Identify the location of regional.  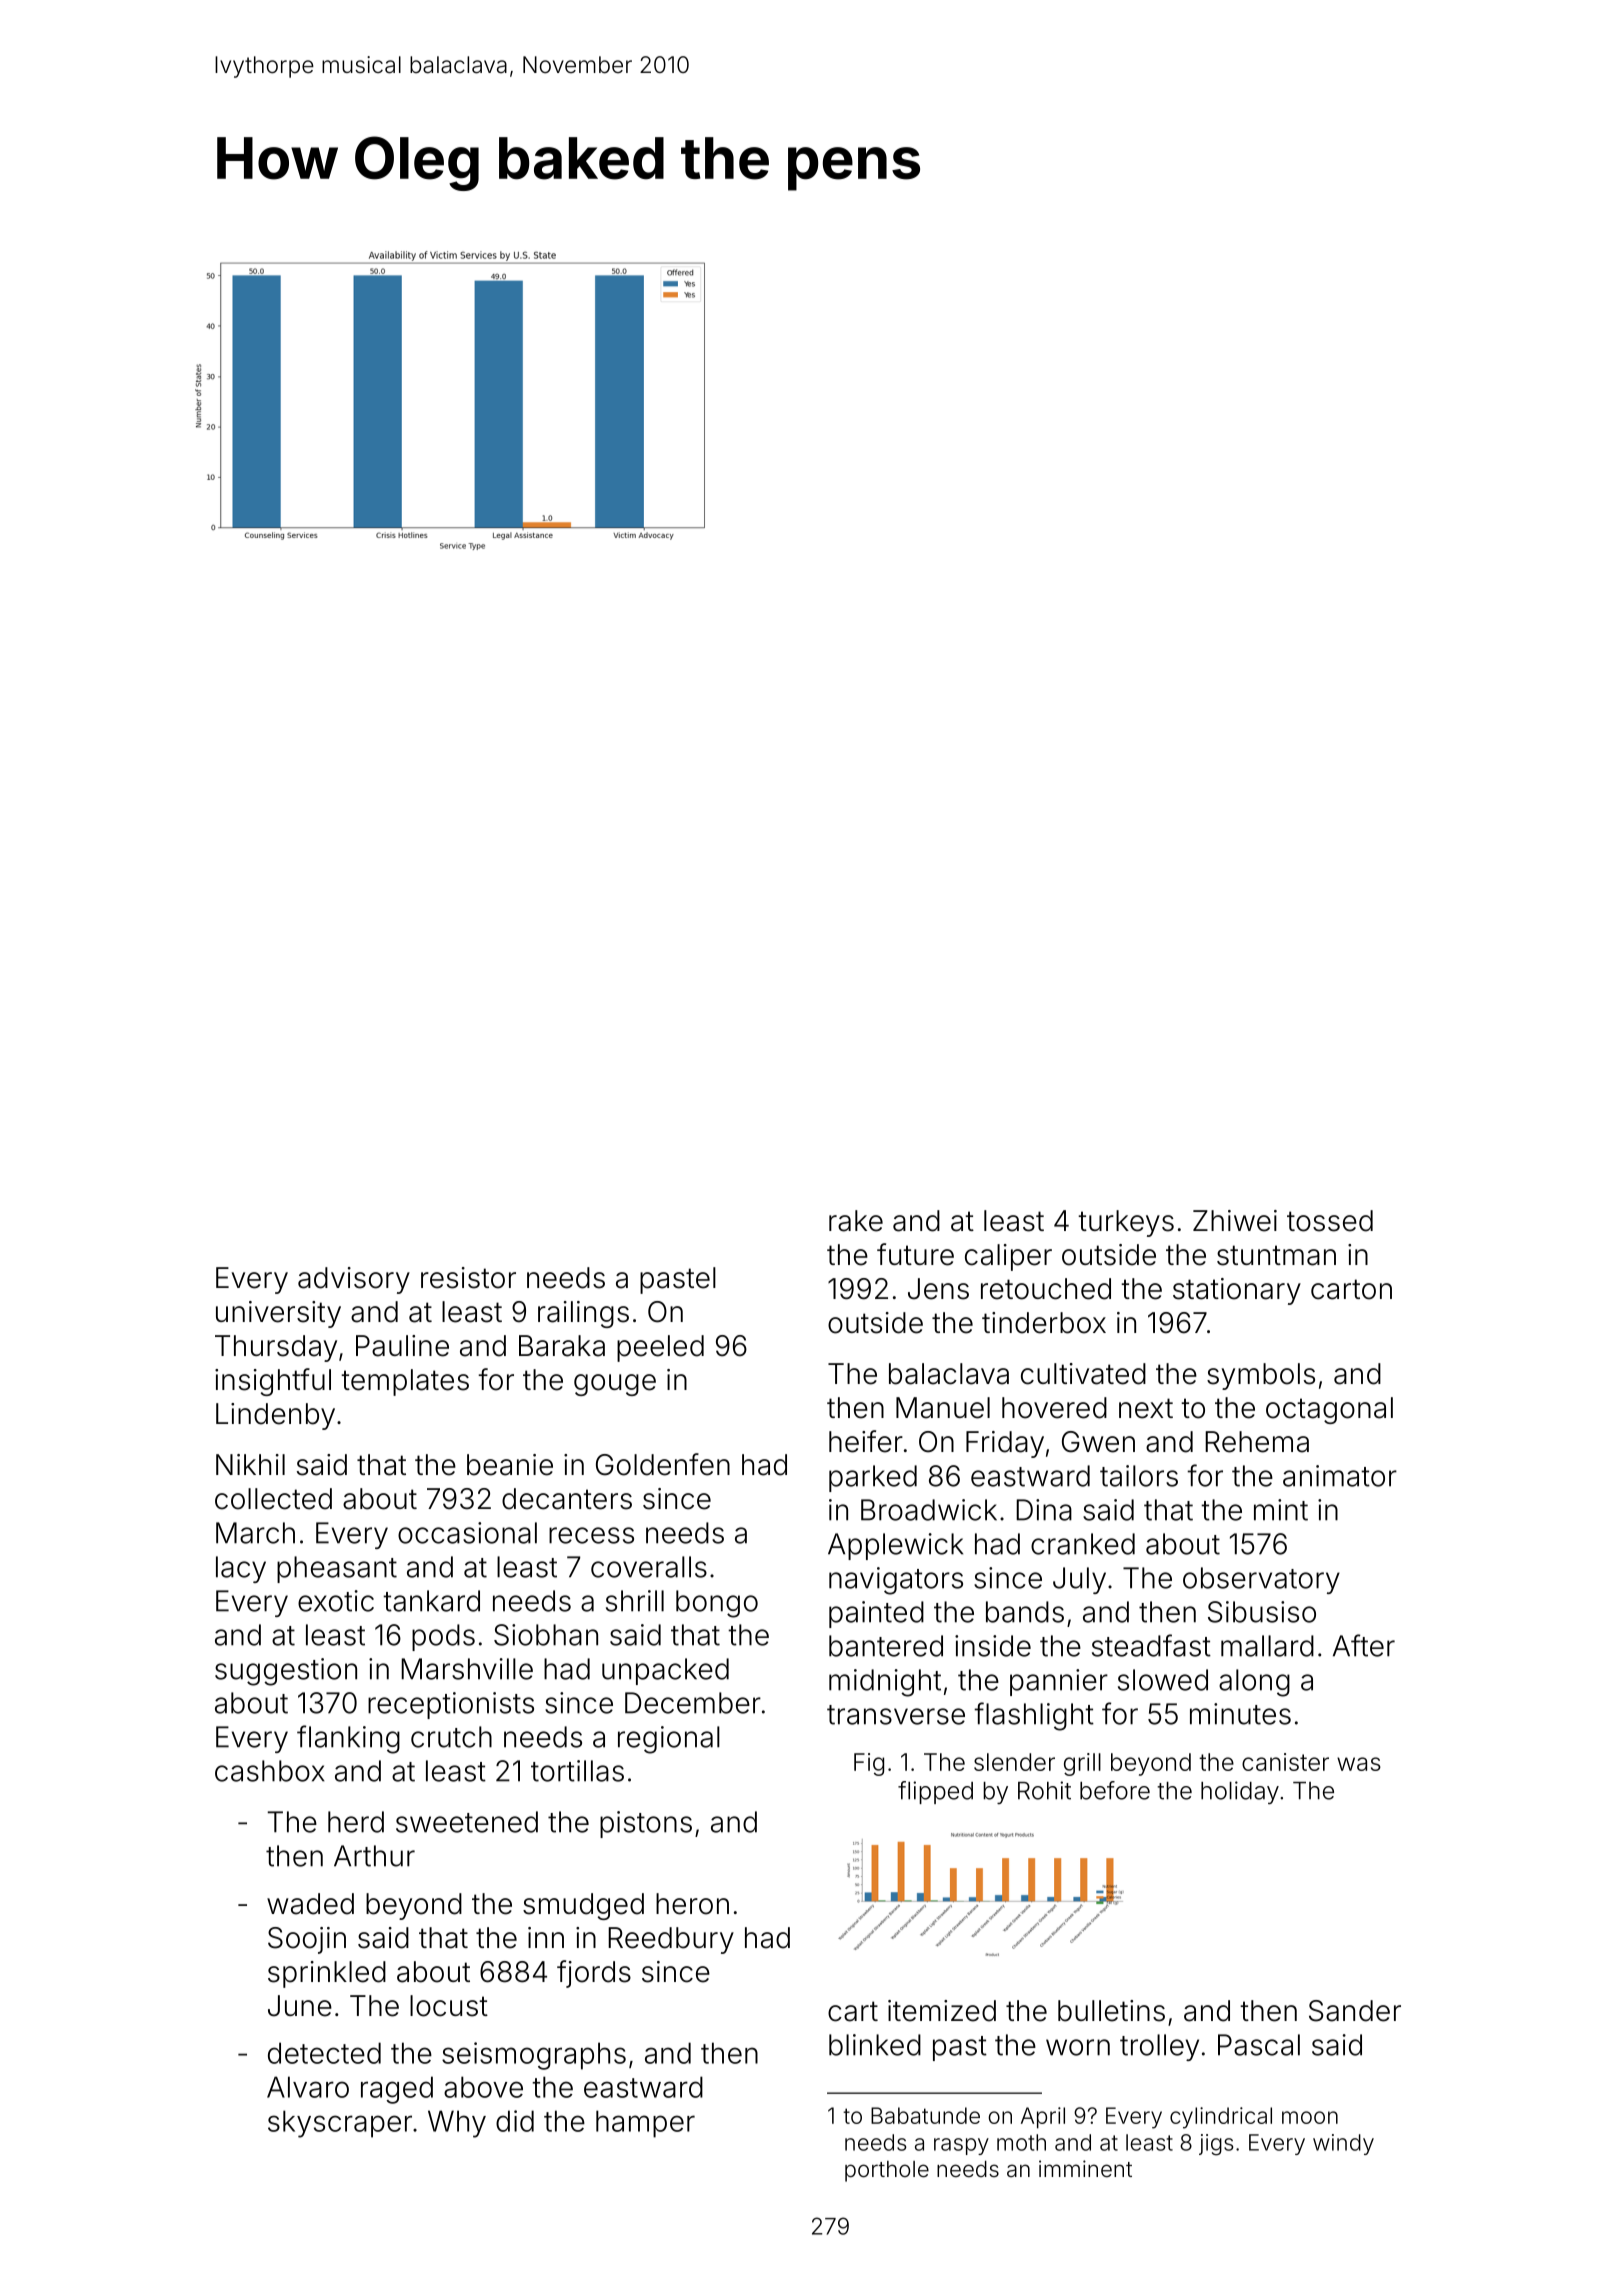
(669, 1740).
